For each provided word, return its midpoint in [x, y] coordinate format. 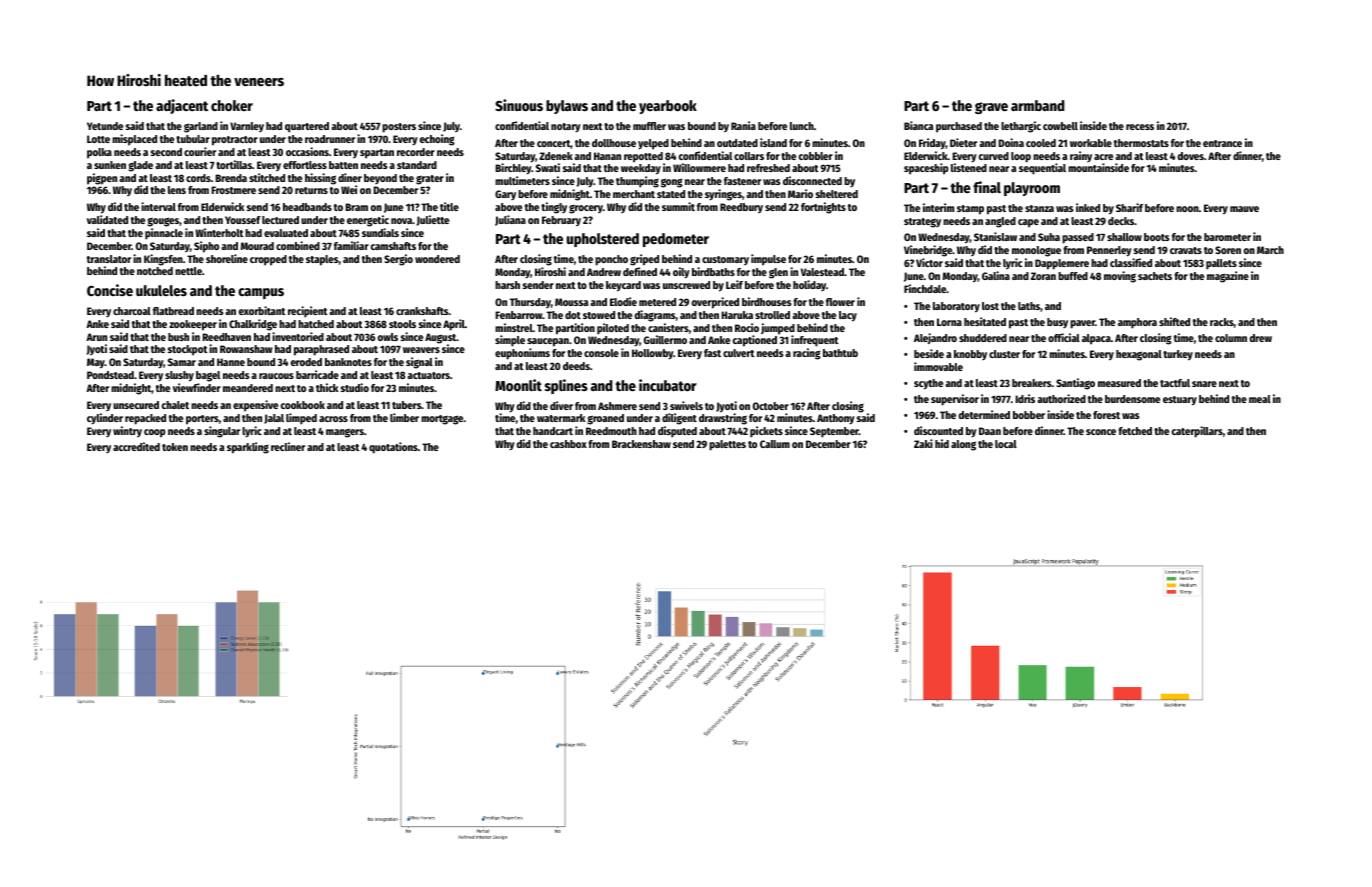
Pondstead [110, 375]
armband [1038, 105]
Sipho [206, 247]
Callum [775, 444]
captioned [755, 341]
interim [938, 207]
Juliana [510, 220]
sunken [110, 165]
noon [1187, 209]
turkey [1178, 355]
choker [232, 105]
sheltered [837, 194]
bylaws [567, 107]
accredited [136, 446]
